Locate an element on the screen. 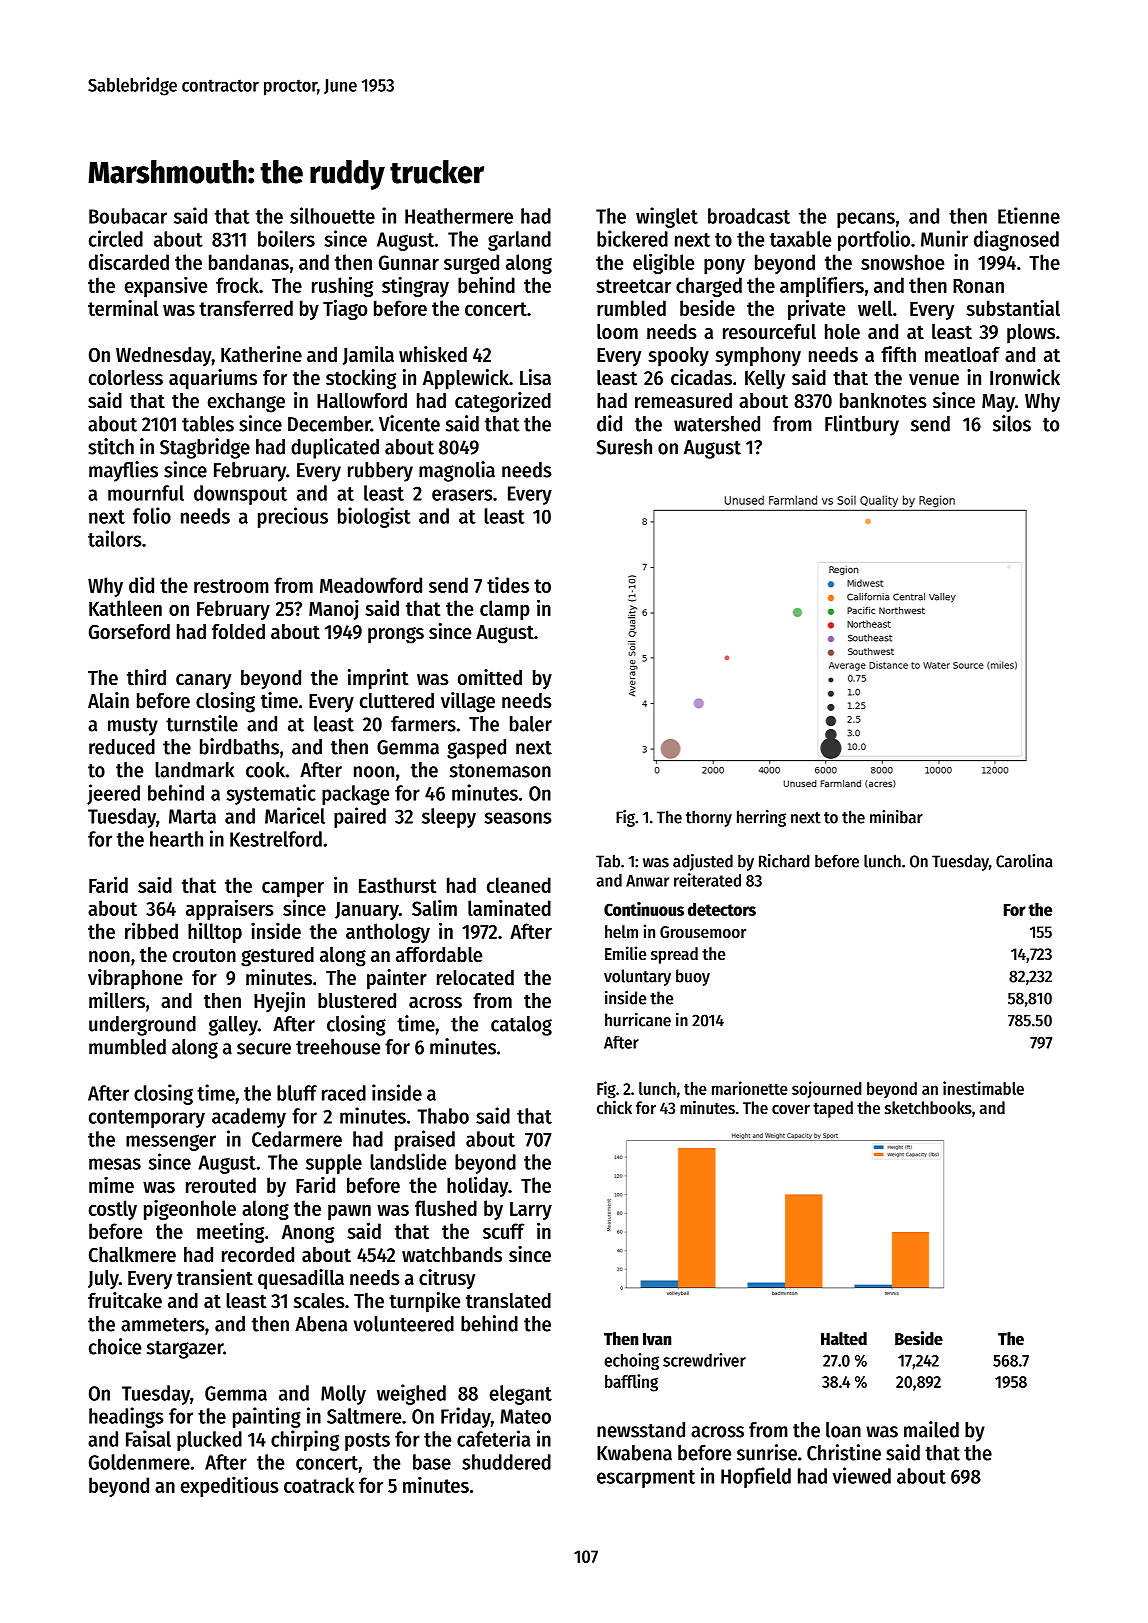  terminal is located at coordinates (123, 307).
